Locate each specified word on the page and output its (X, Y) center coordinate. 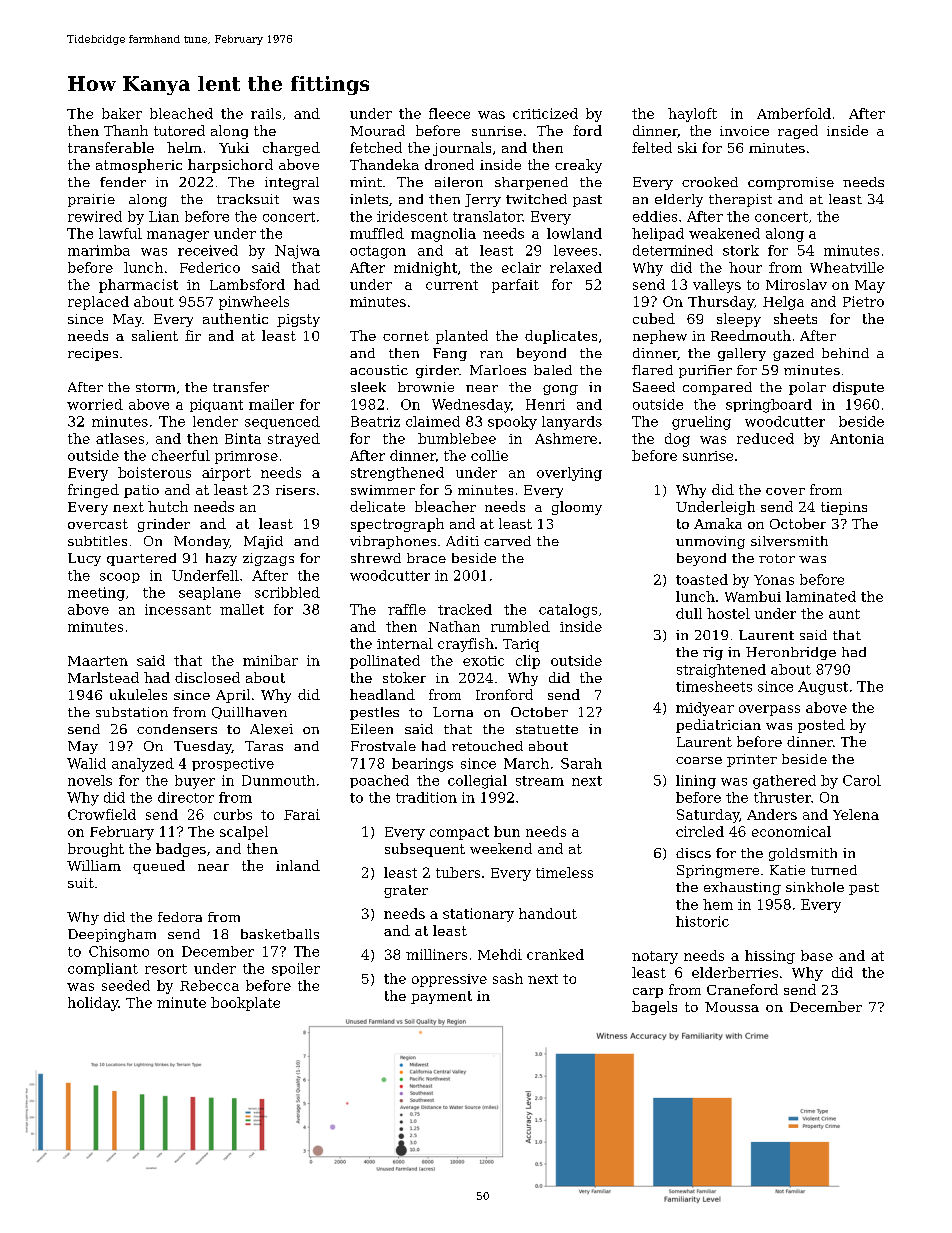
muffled (377, 233)
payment (441, 997)
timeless (564, 872)
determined (673, 250)
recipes (93, 354)
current (452, 285)
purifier (705, 371)
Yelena (856, 814)
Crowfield (102, 814)
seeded (126, 985)
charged (291, 149)
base (817, 955)
